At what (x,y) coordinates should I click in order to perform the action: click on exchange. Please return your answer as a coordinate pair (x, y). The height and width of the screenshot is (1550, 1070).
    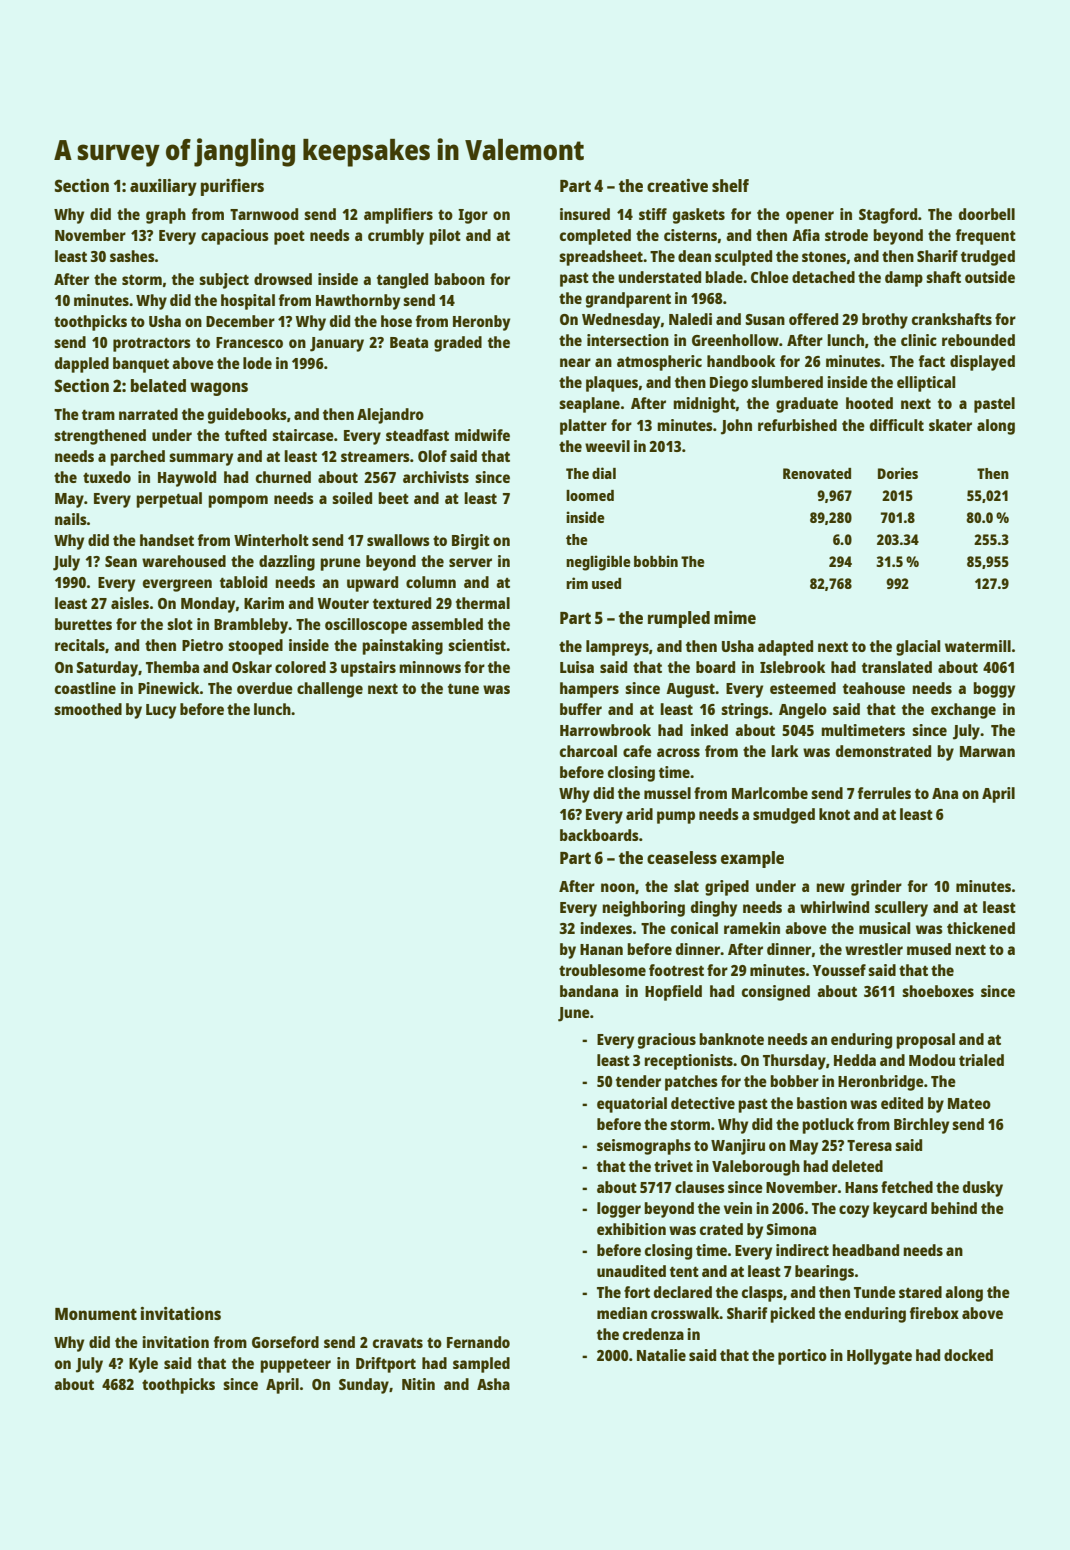
    Looking at the image, I should click on (963, 711).
